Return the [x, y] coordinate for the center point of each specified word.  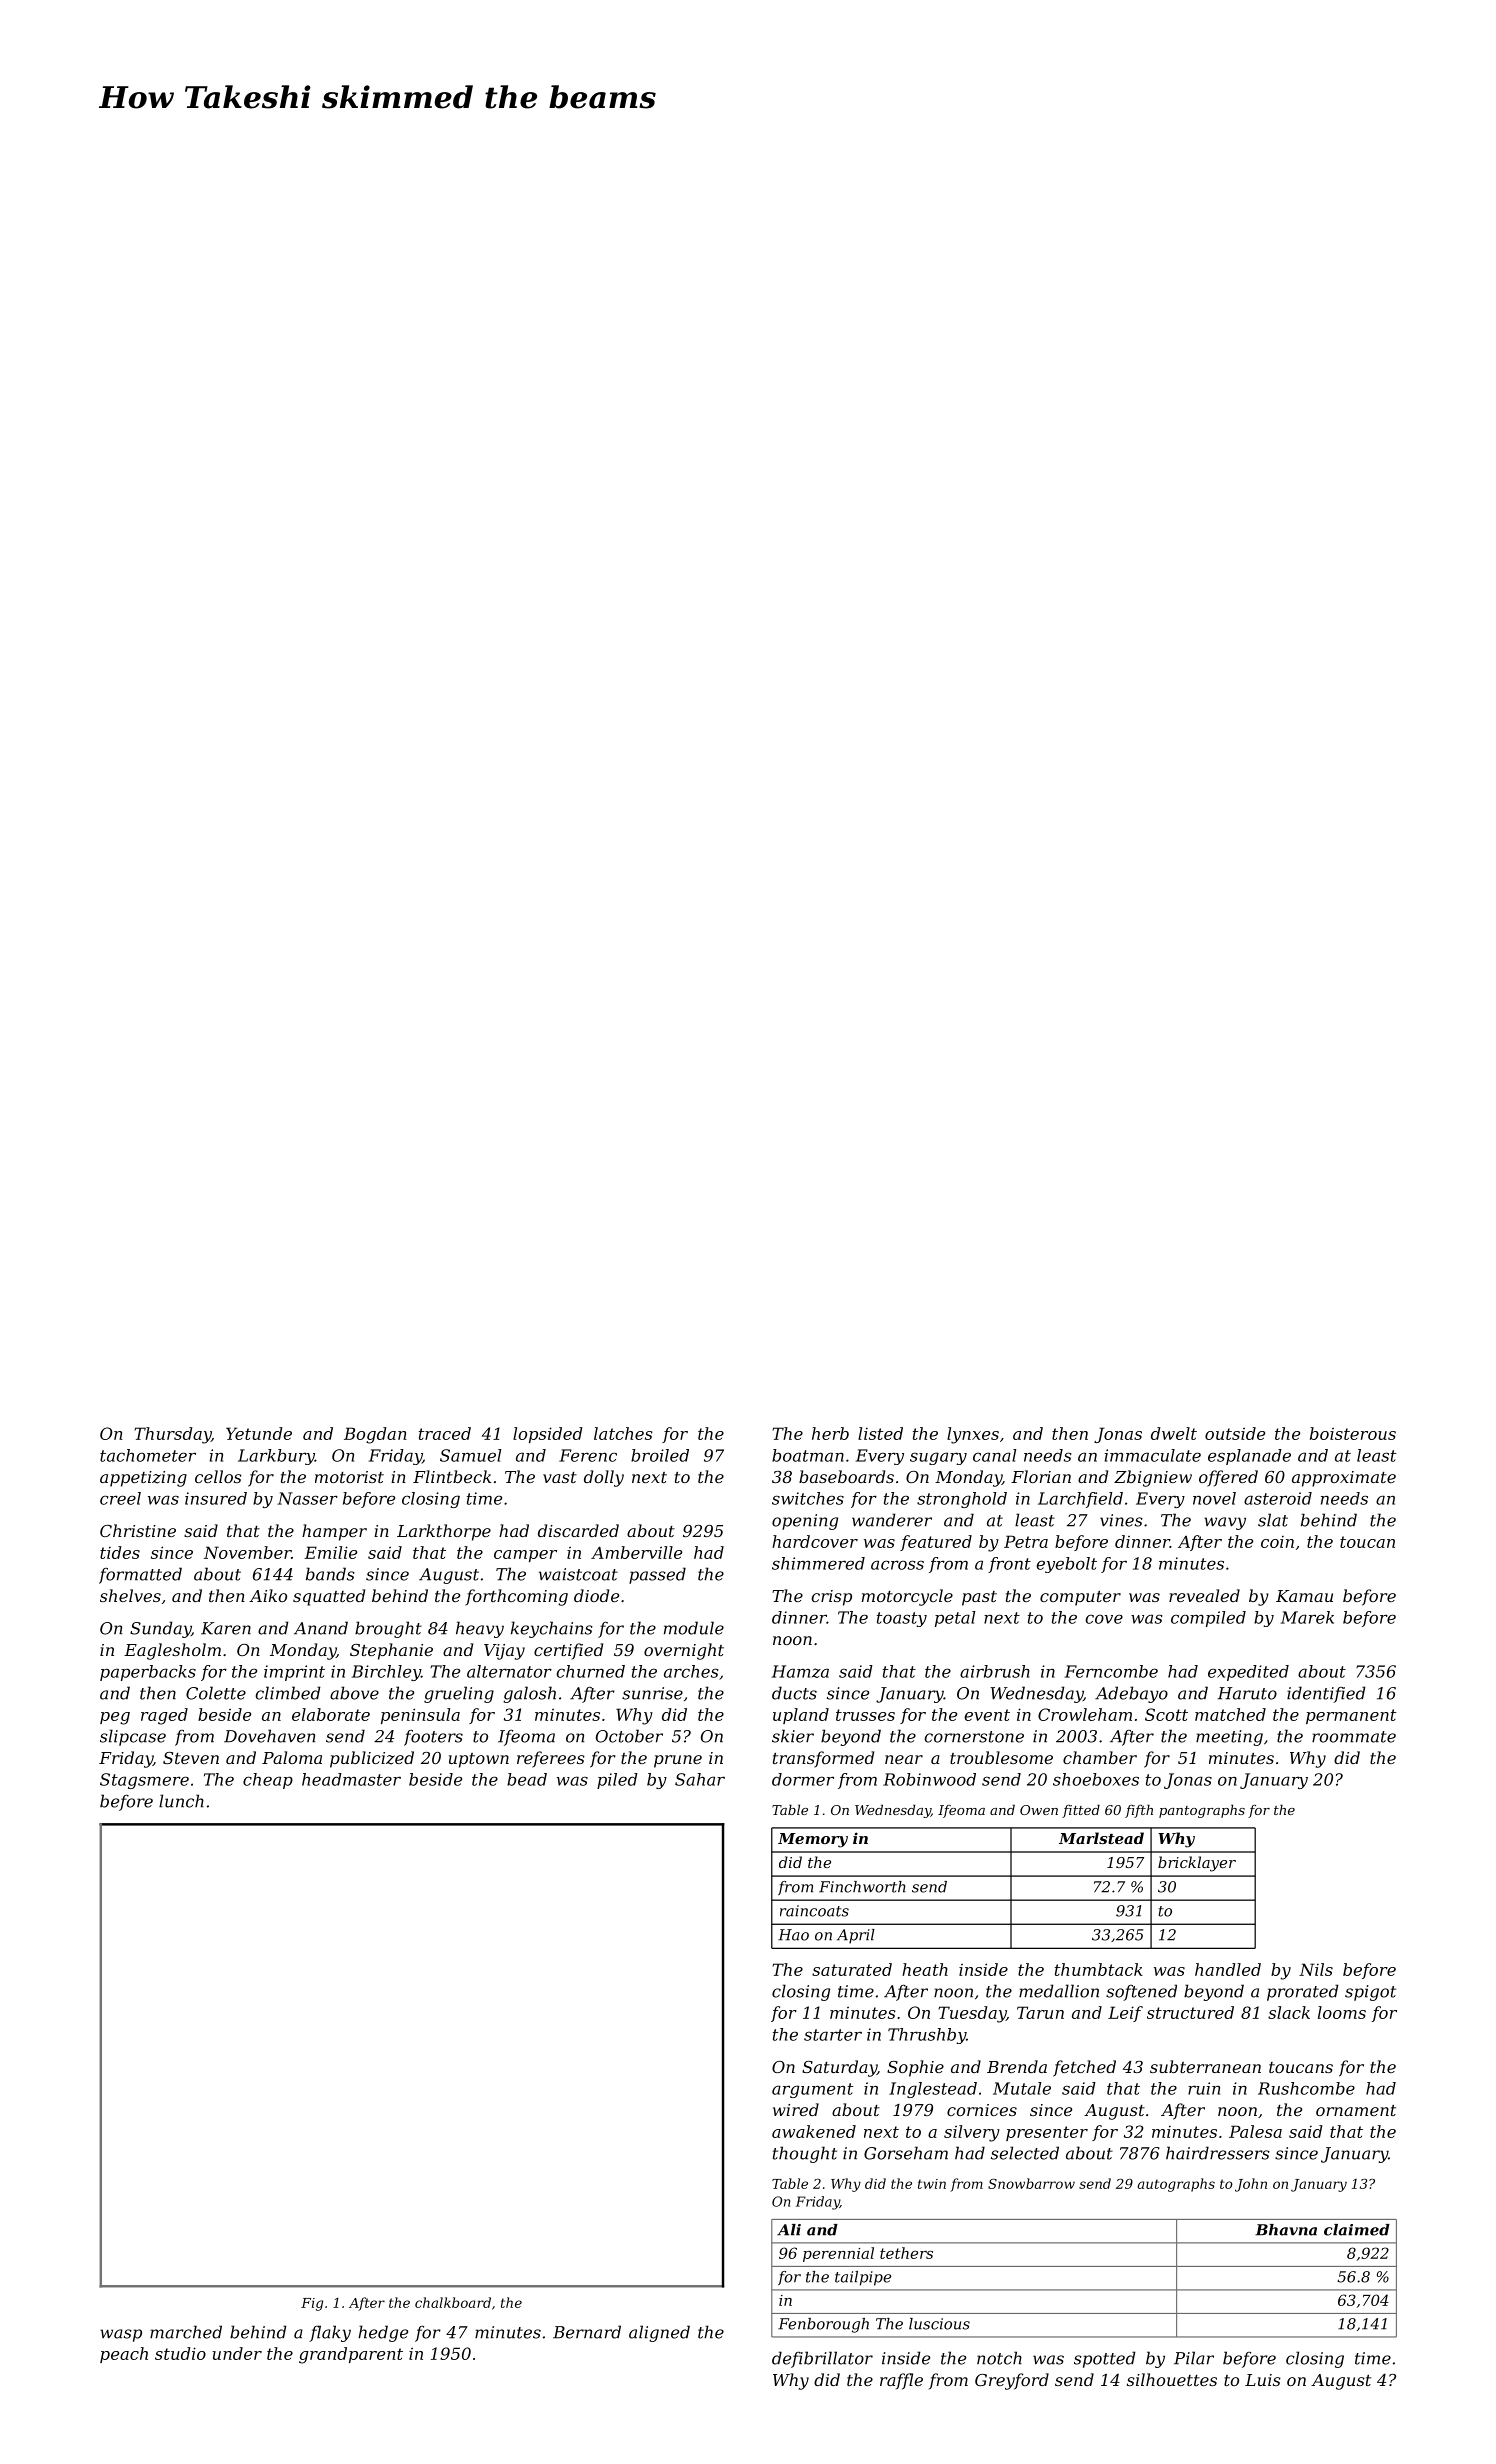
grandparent [351, 2355]
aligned [659, 2333]
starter [833, 2035]
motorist [349, 1477]
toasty [902, 1619]
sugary [938, 1458]
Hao [793, 1935]
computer [1080, 1598]
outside [1235, 1433]
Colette [216, 1693]
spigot [1370, 1993]
